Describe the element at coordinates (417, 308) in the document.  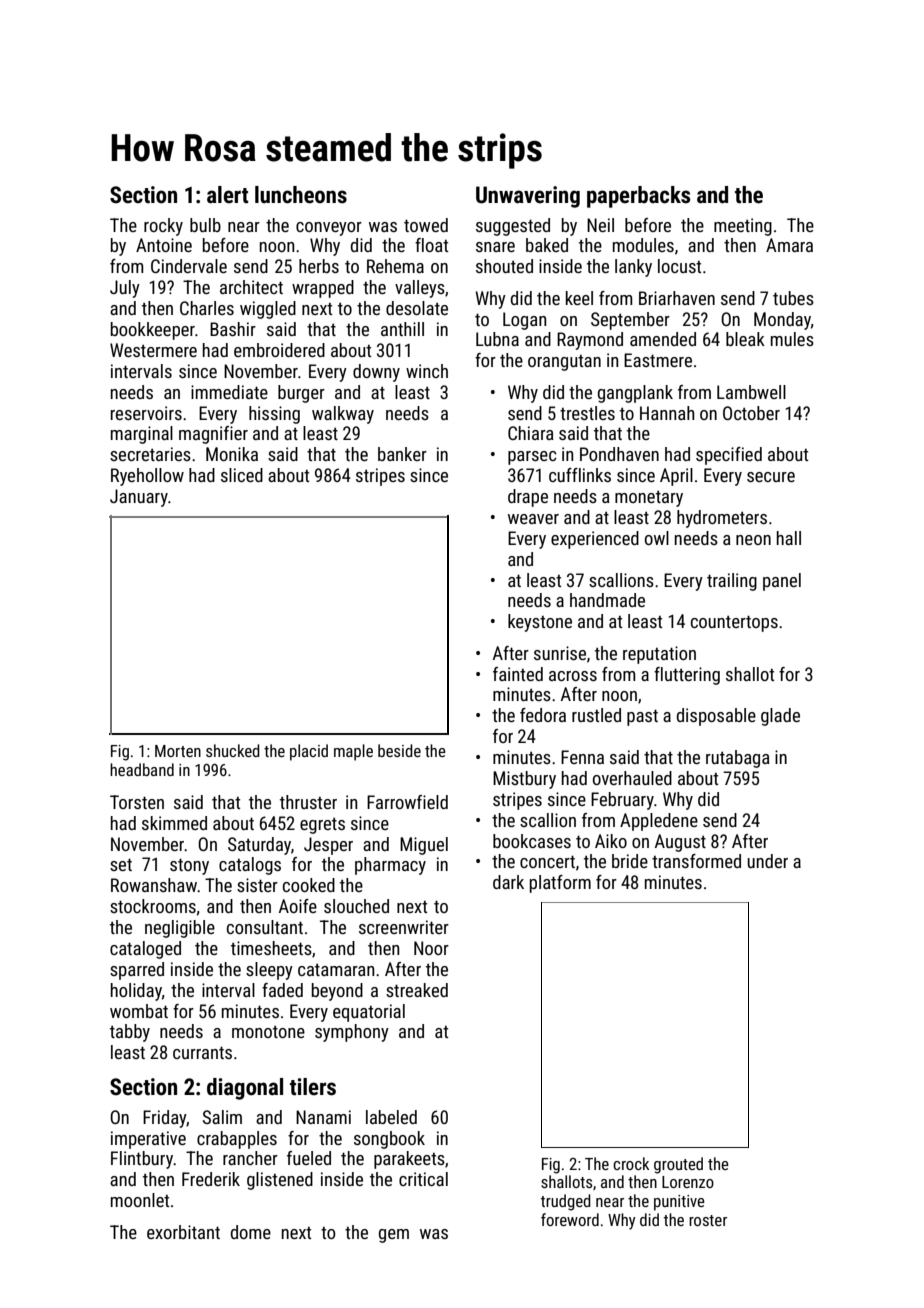
I see `desolate` at that location.
